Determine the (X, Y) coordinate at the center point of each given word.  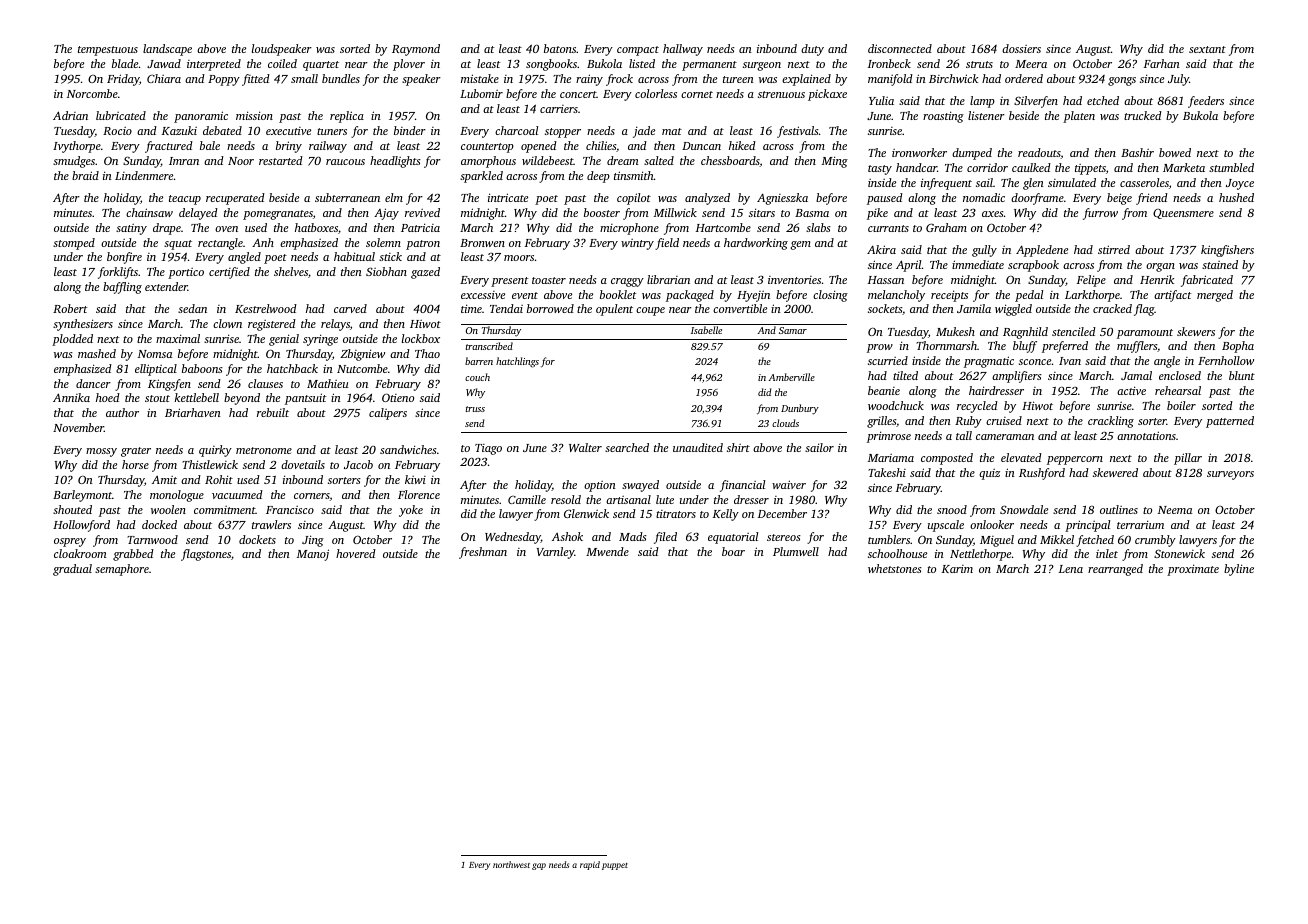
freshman (483, 553)
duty (812, 50)
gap (539, 866)
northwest (511, 864)
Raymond (416, 50)
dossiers (1021, 48)
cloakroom (80, 553)
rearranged (1115, 570)
